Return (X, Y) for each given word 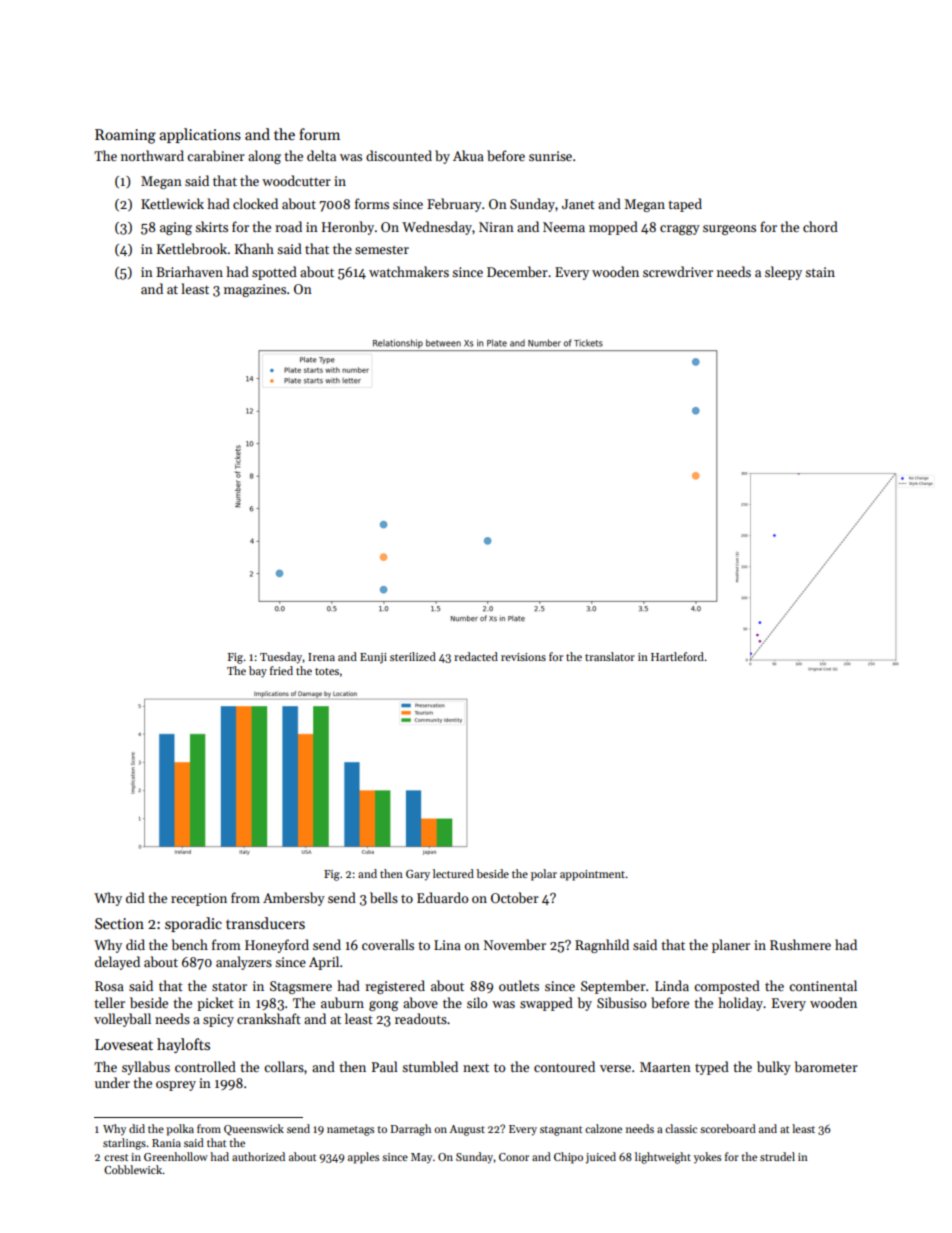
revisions (523, 657)
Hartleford (677, 656)
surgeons (729, 230)
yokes (707, 1157)
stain (820, 272)
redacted (476, 656)
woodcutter (296, 180)
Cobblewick (133, 1169)
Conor (514, 1157)
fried (281, 670)
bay (258, 672)
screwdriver (678, 271)
